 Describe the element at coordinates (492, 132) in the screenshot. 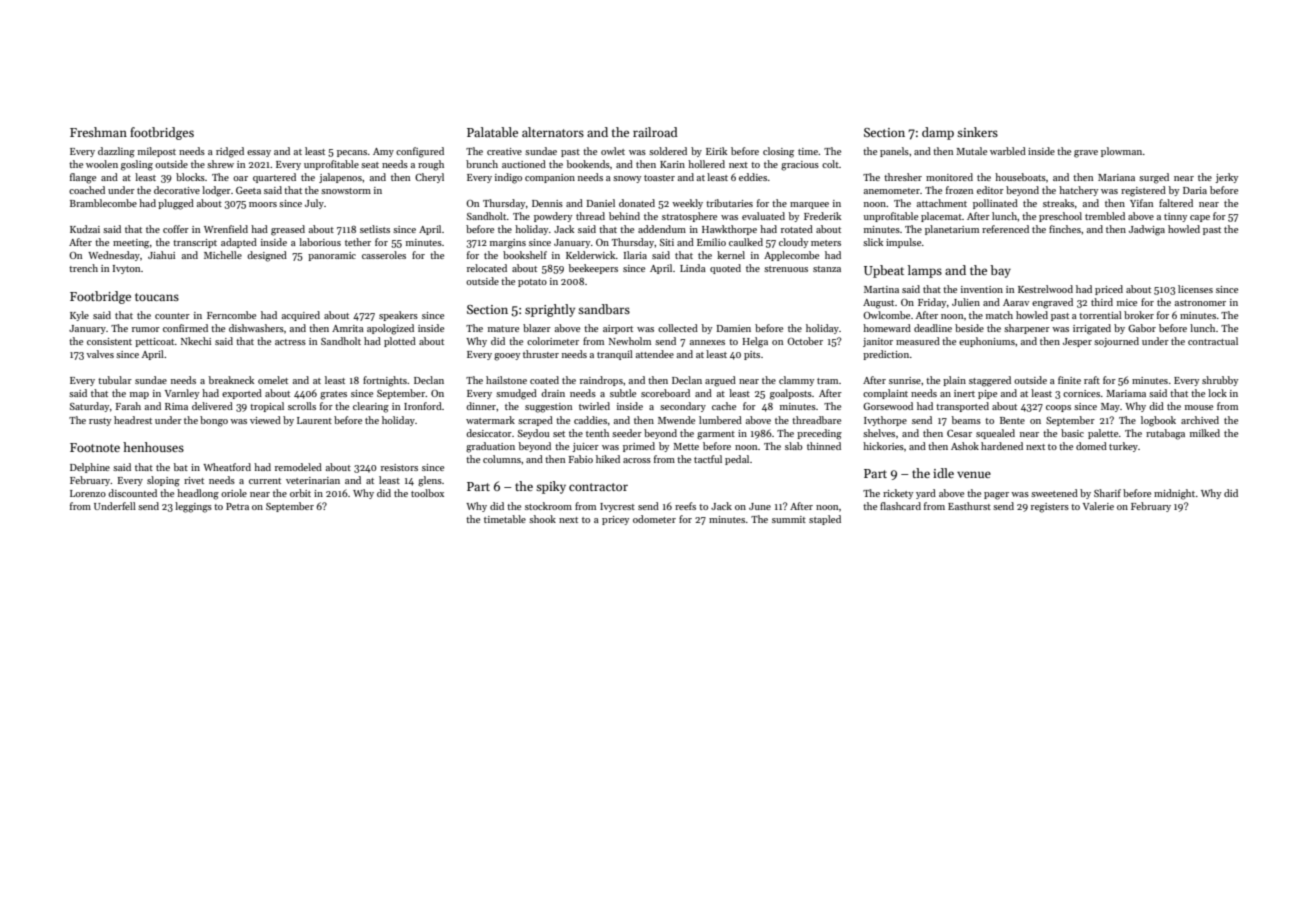

I see `Palatable` at that location.
